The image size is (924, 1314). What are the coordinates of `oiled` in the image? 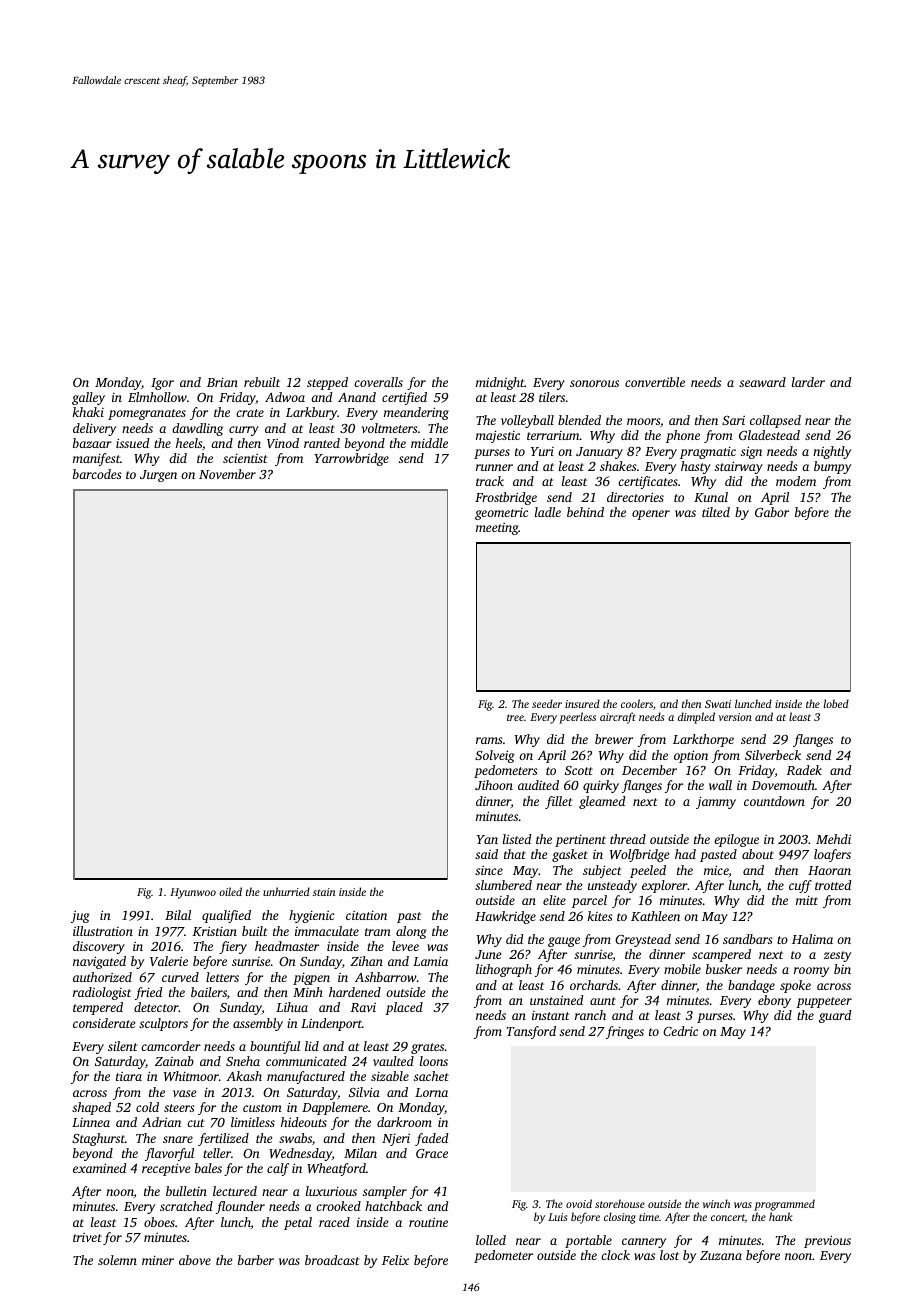 It's located at (230, 891).
